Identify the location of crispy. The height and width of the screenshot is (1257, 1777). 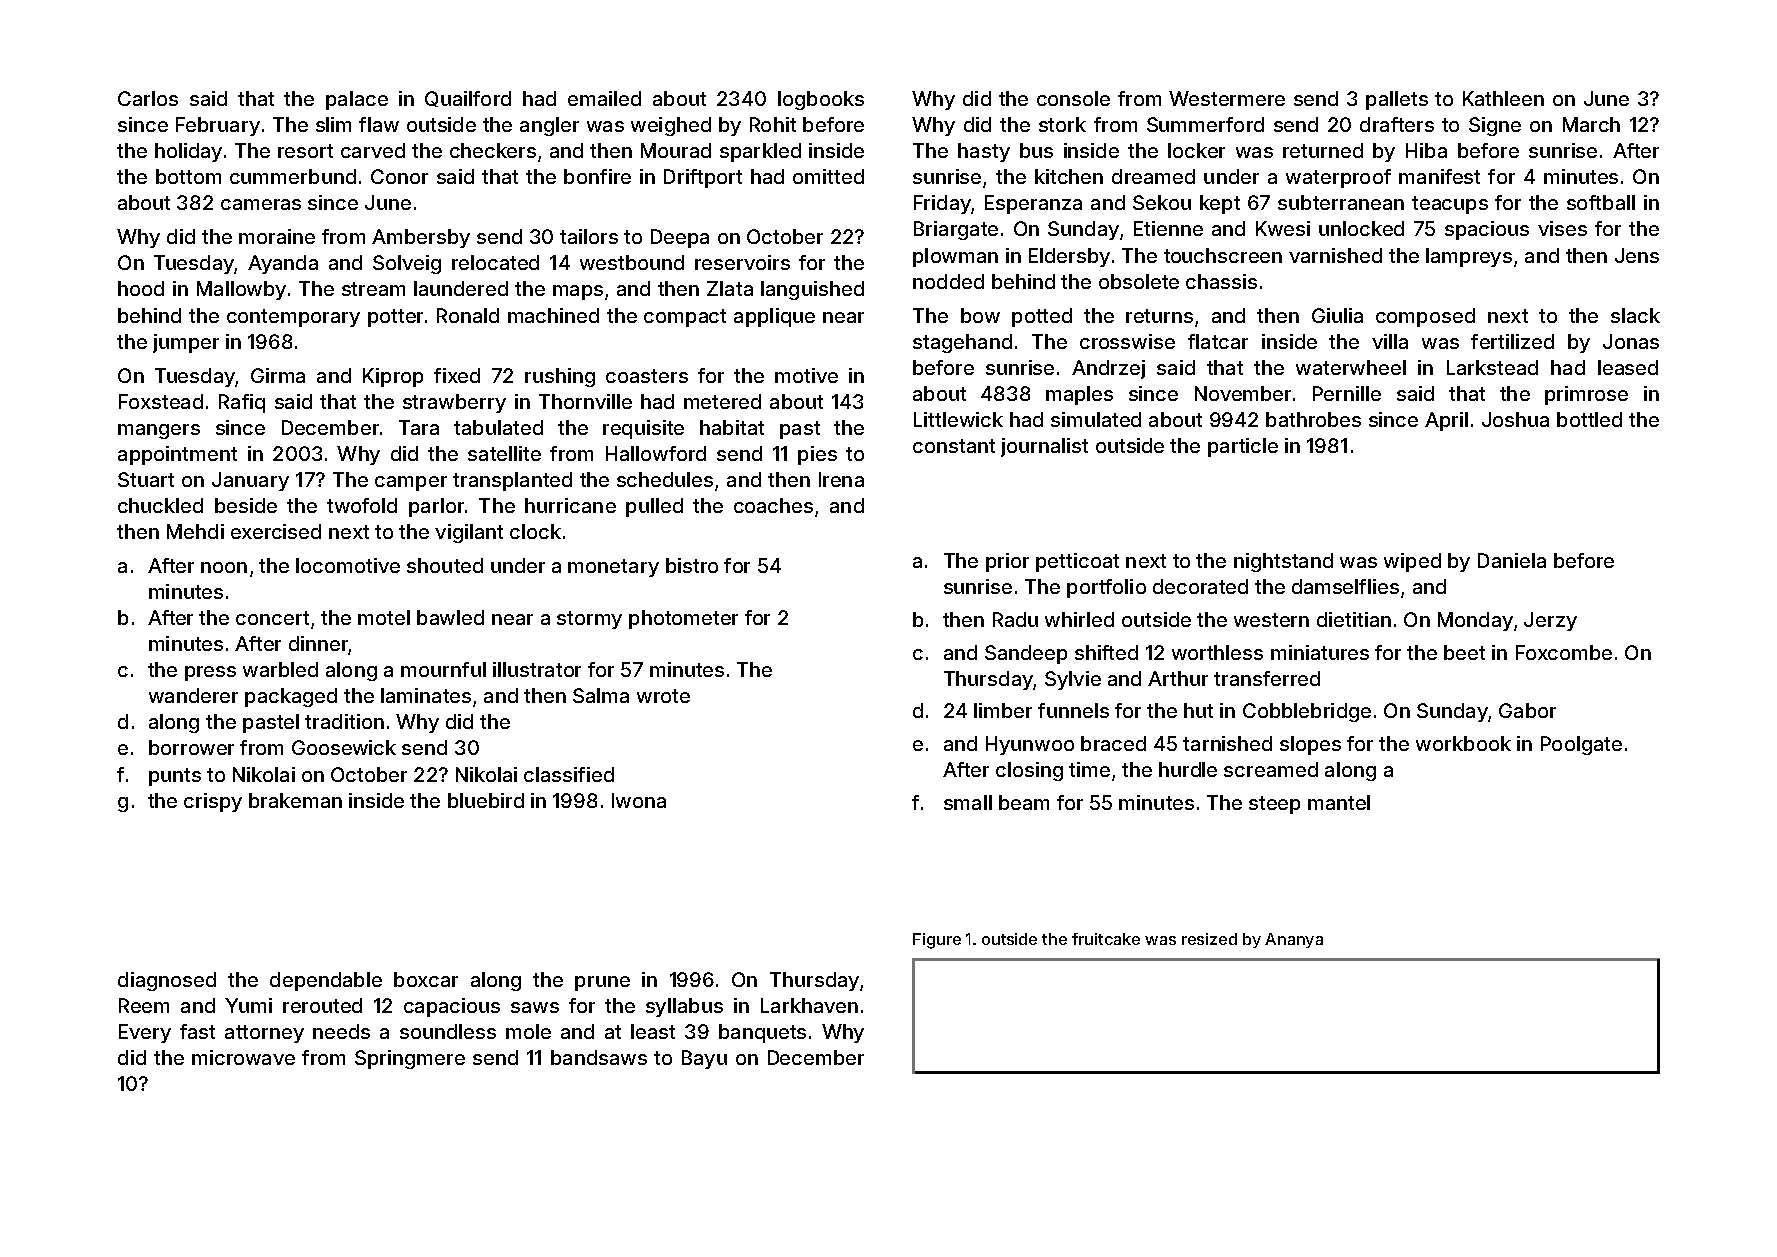
(213, 802).
